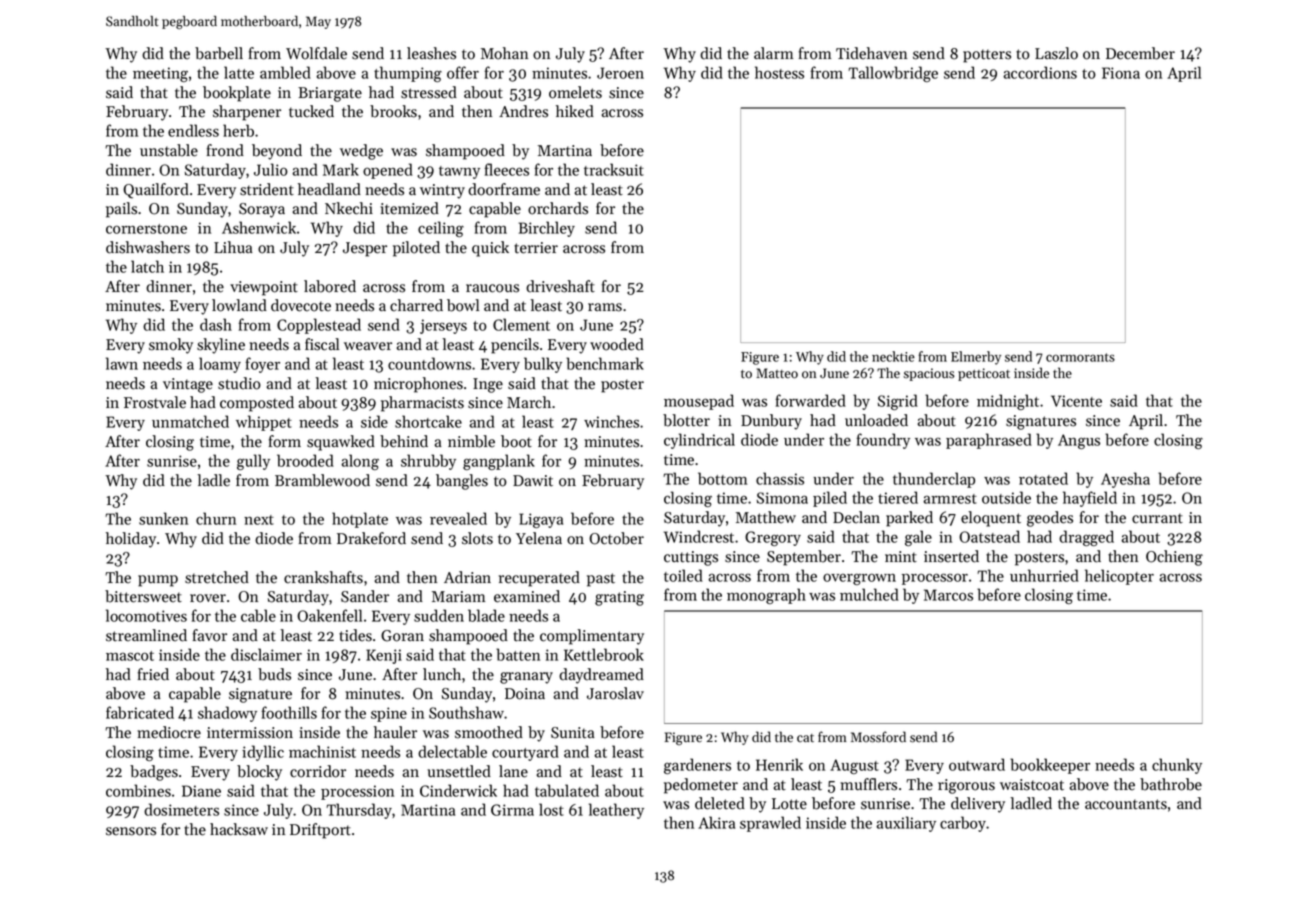 This document has width=1308, height=924. Describe the element at coordinates (210, 635) in the document. I see `favor` at that location.
